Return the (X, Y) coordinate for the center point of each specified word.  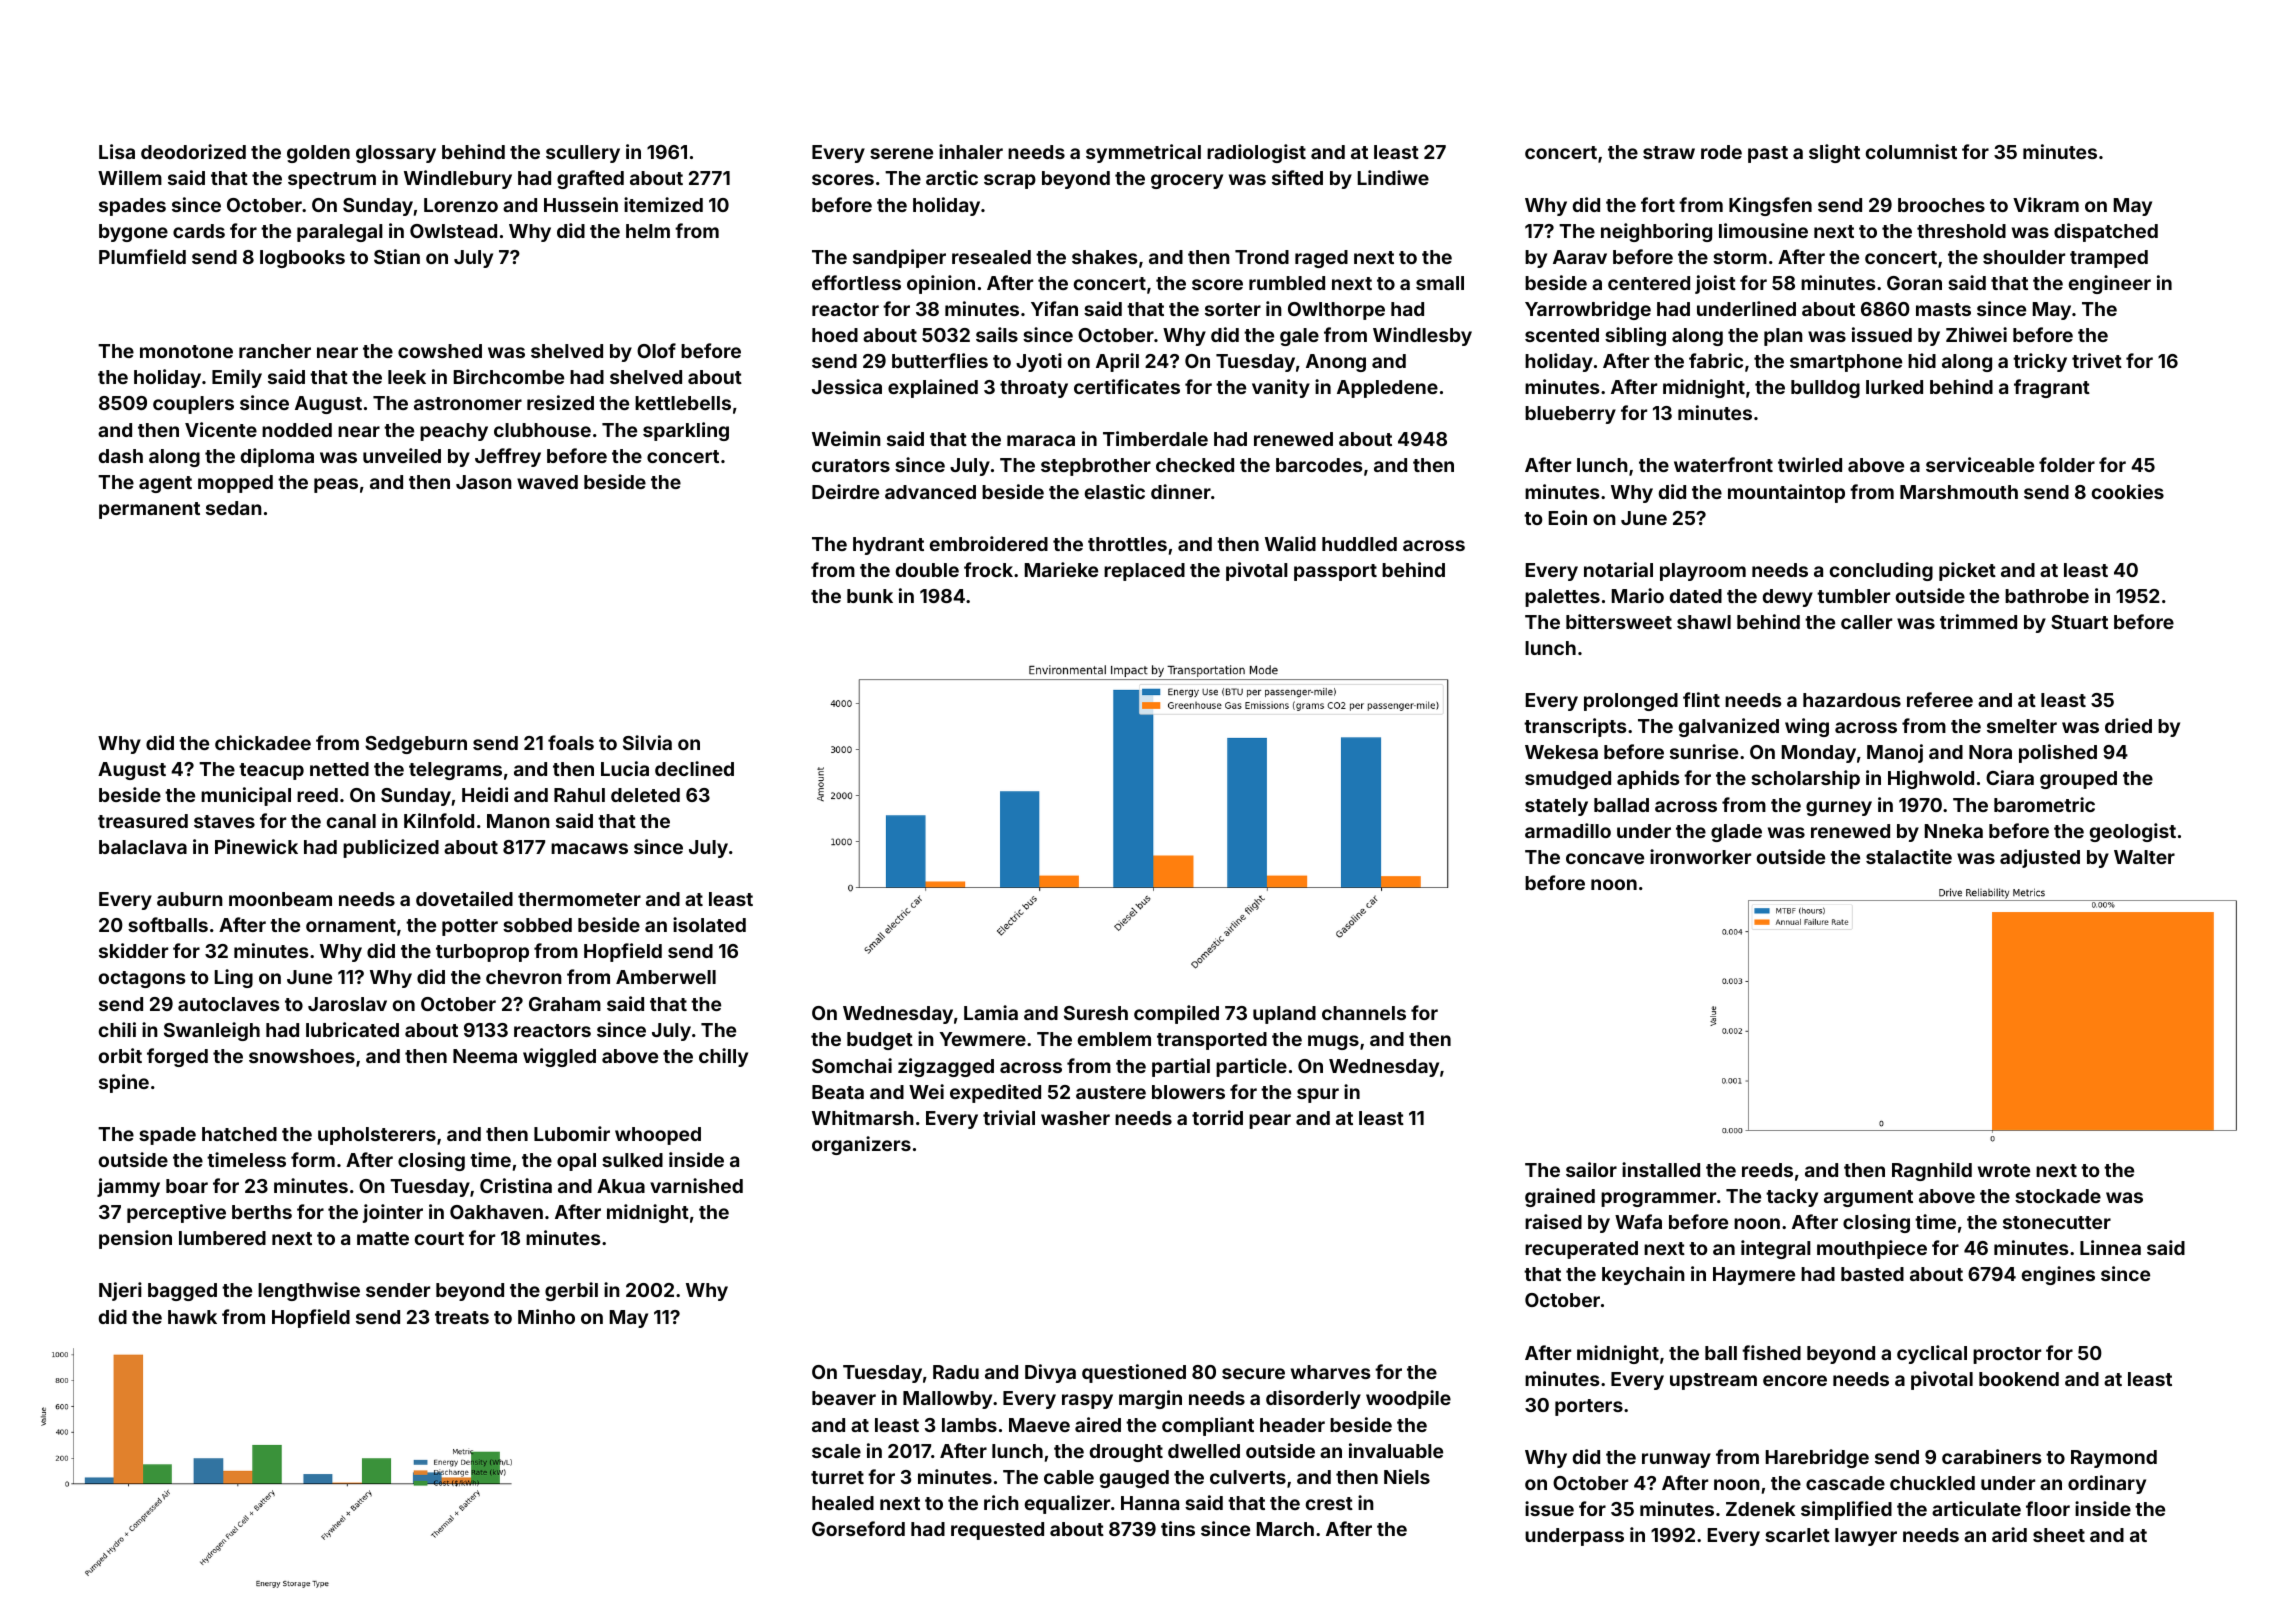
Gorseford (858, 1528)
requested (997, 1531)
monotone (186, 351)
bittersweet (1619, 621)
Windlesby (1422, 336)
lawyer (1866, 1537)
